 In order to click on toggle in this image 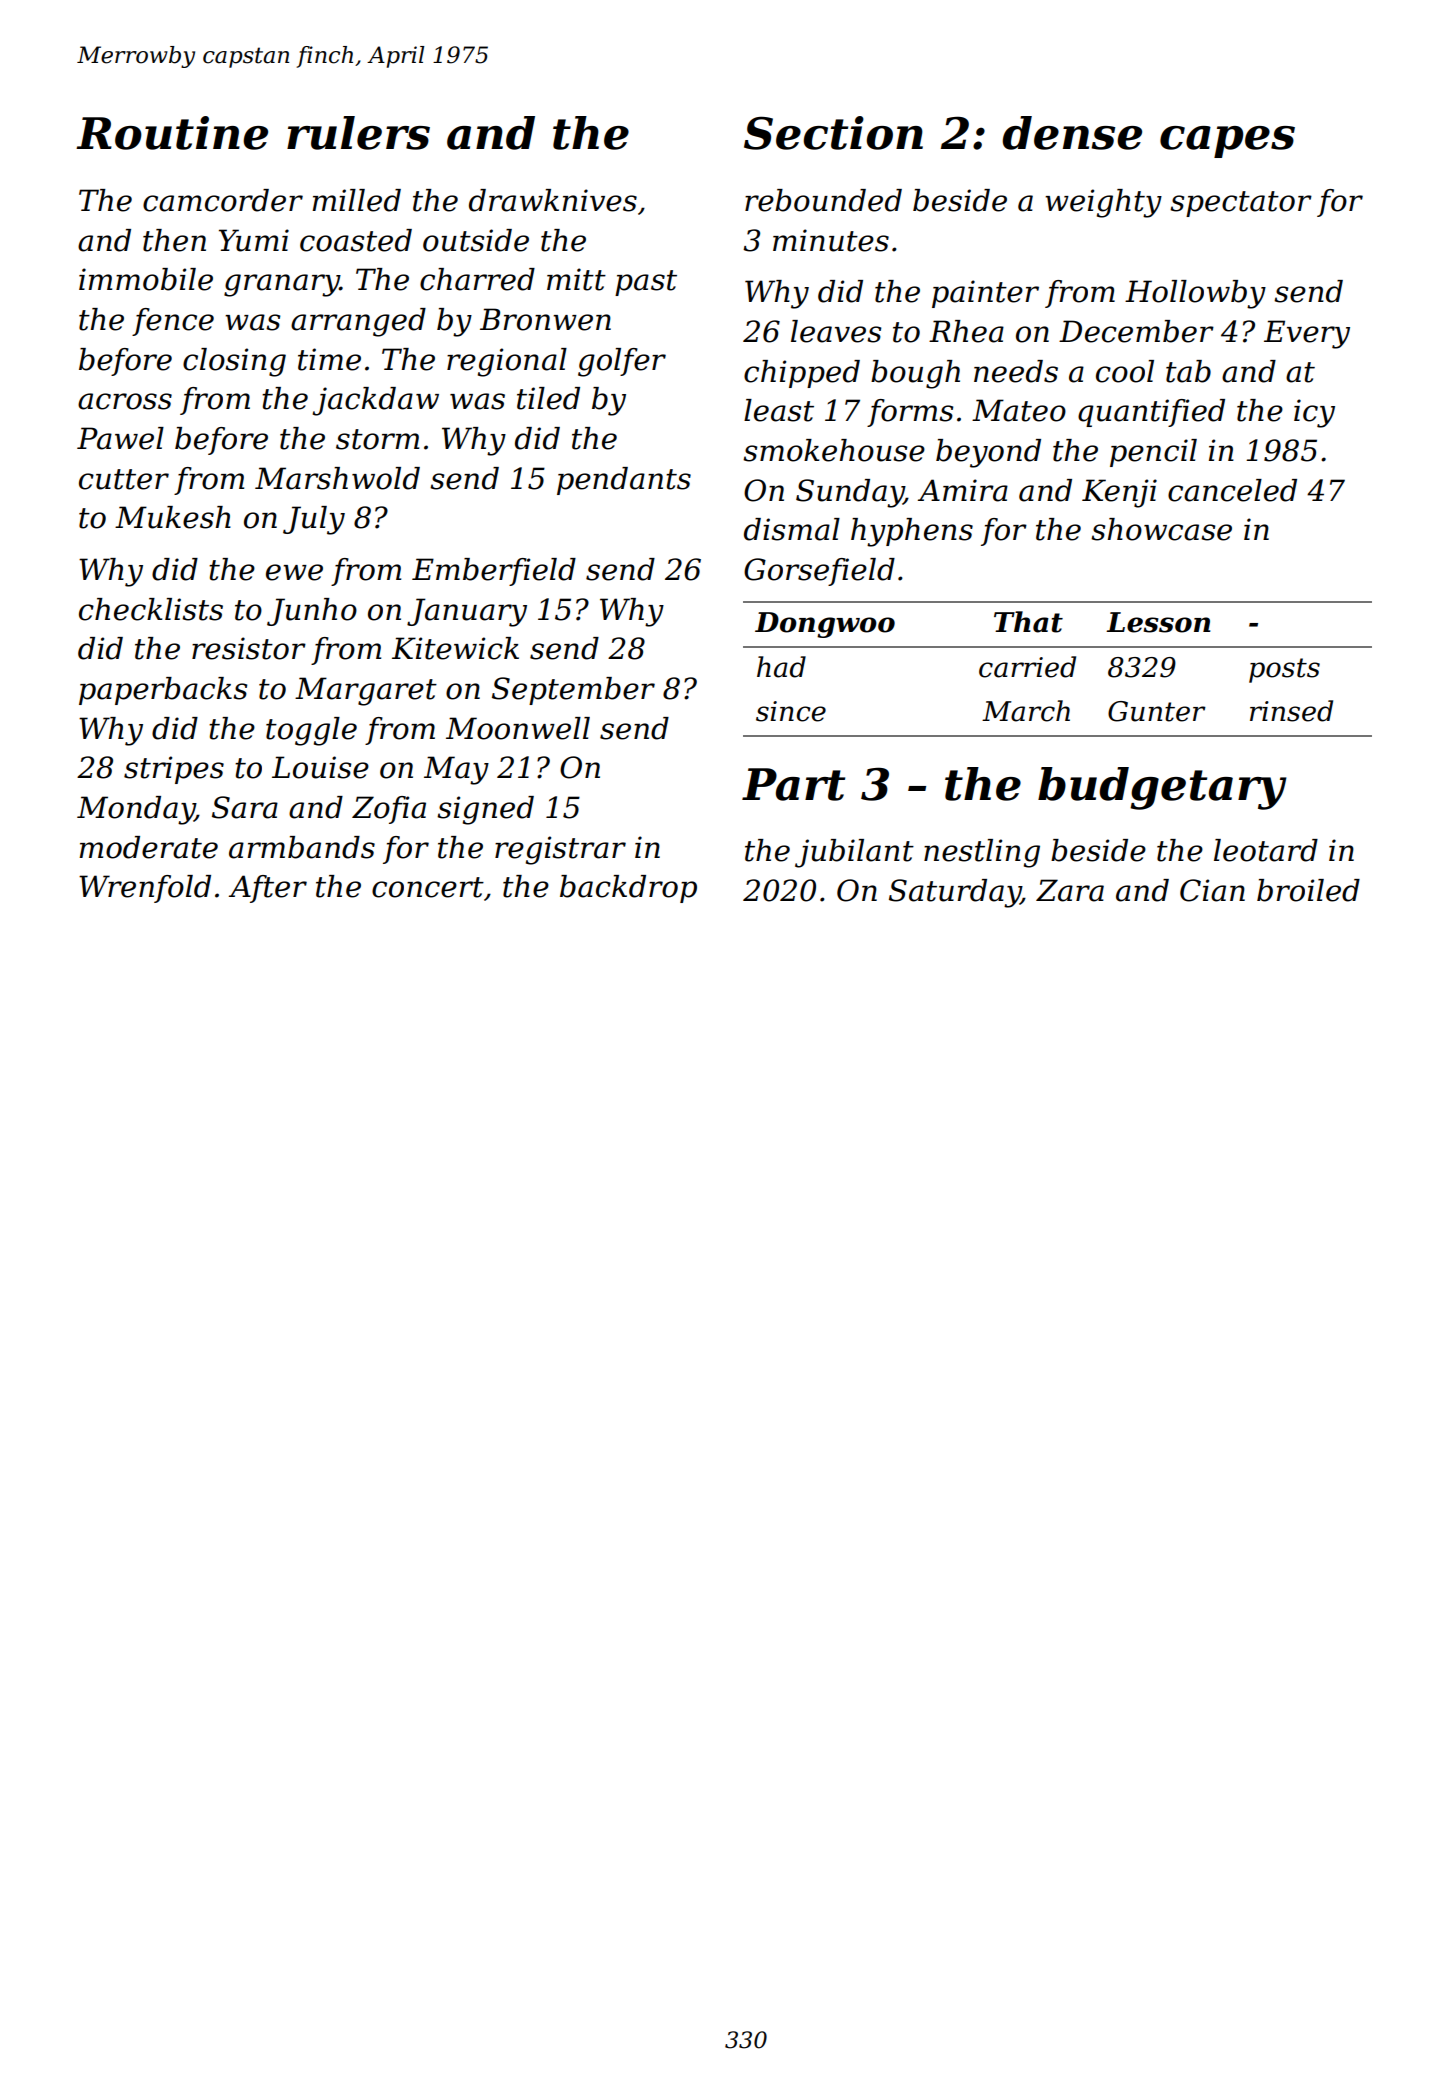, I will do `click(311, 731)`.
